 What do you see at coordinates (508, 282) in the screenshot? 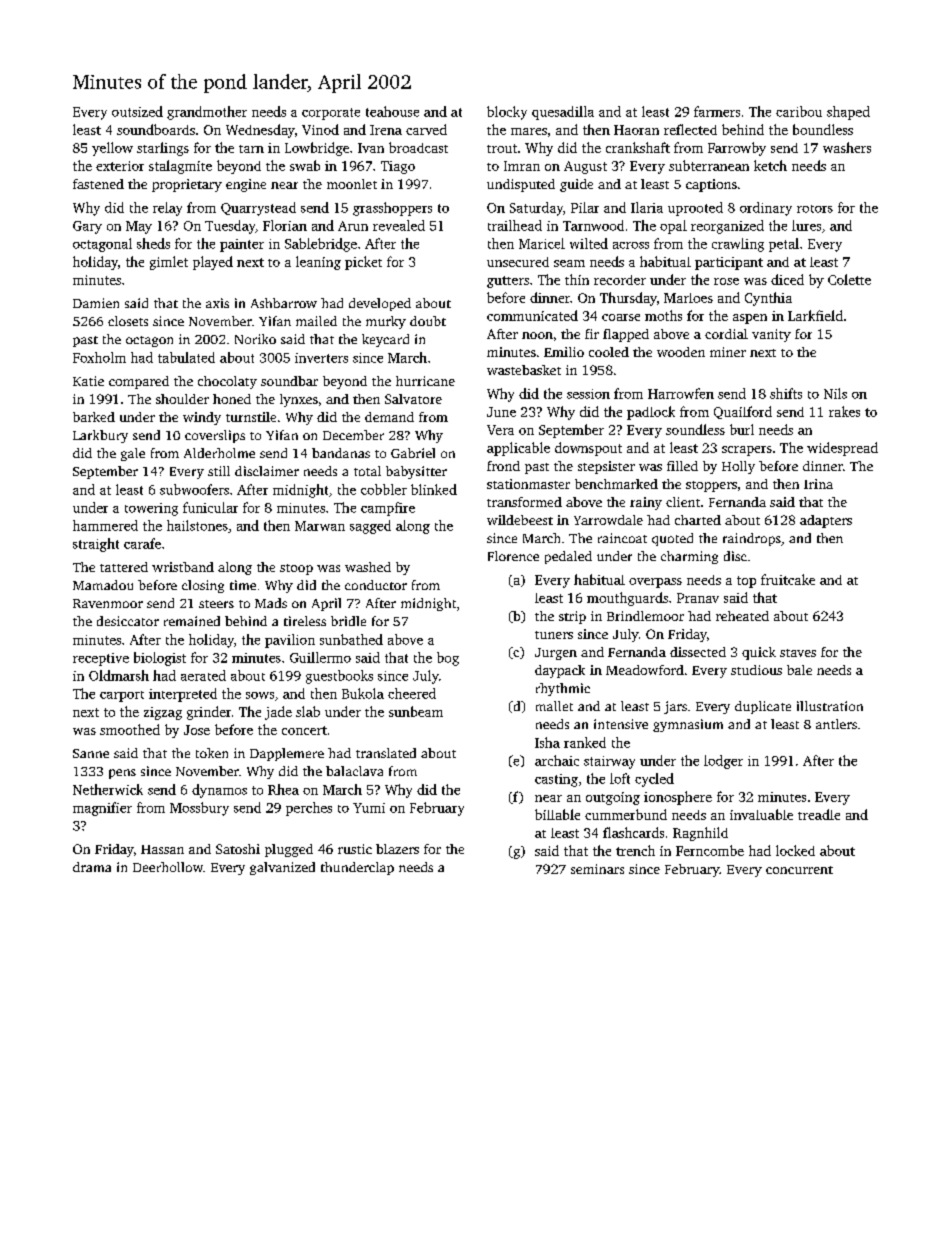
I see `gutters` at bounding box center [508, 282].
